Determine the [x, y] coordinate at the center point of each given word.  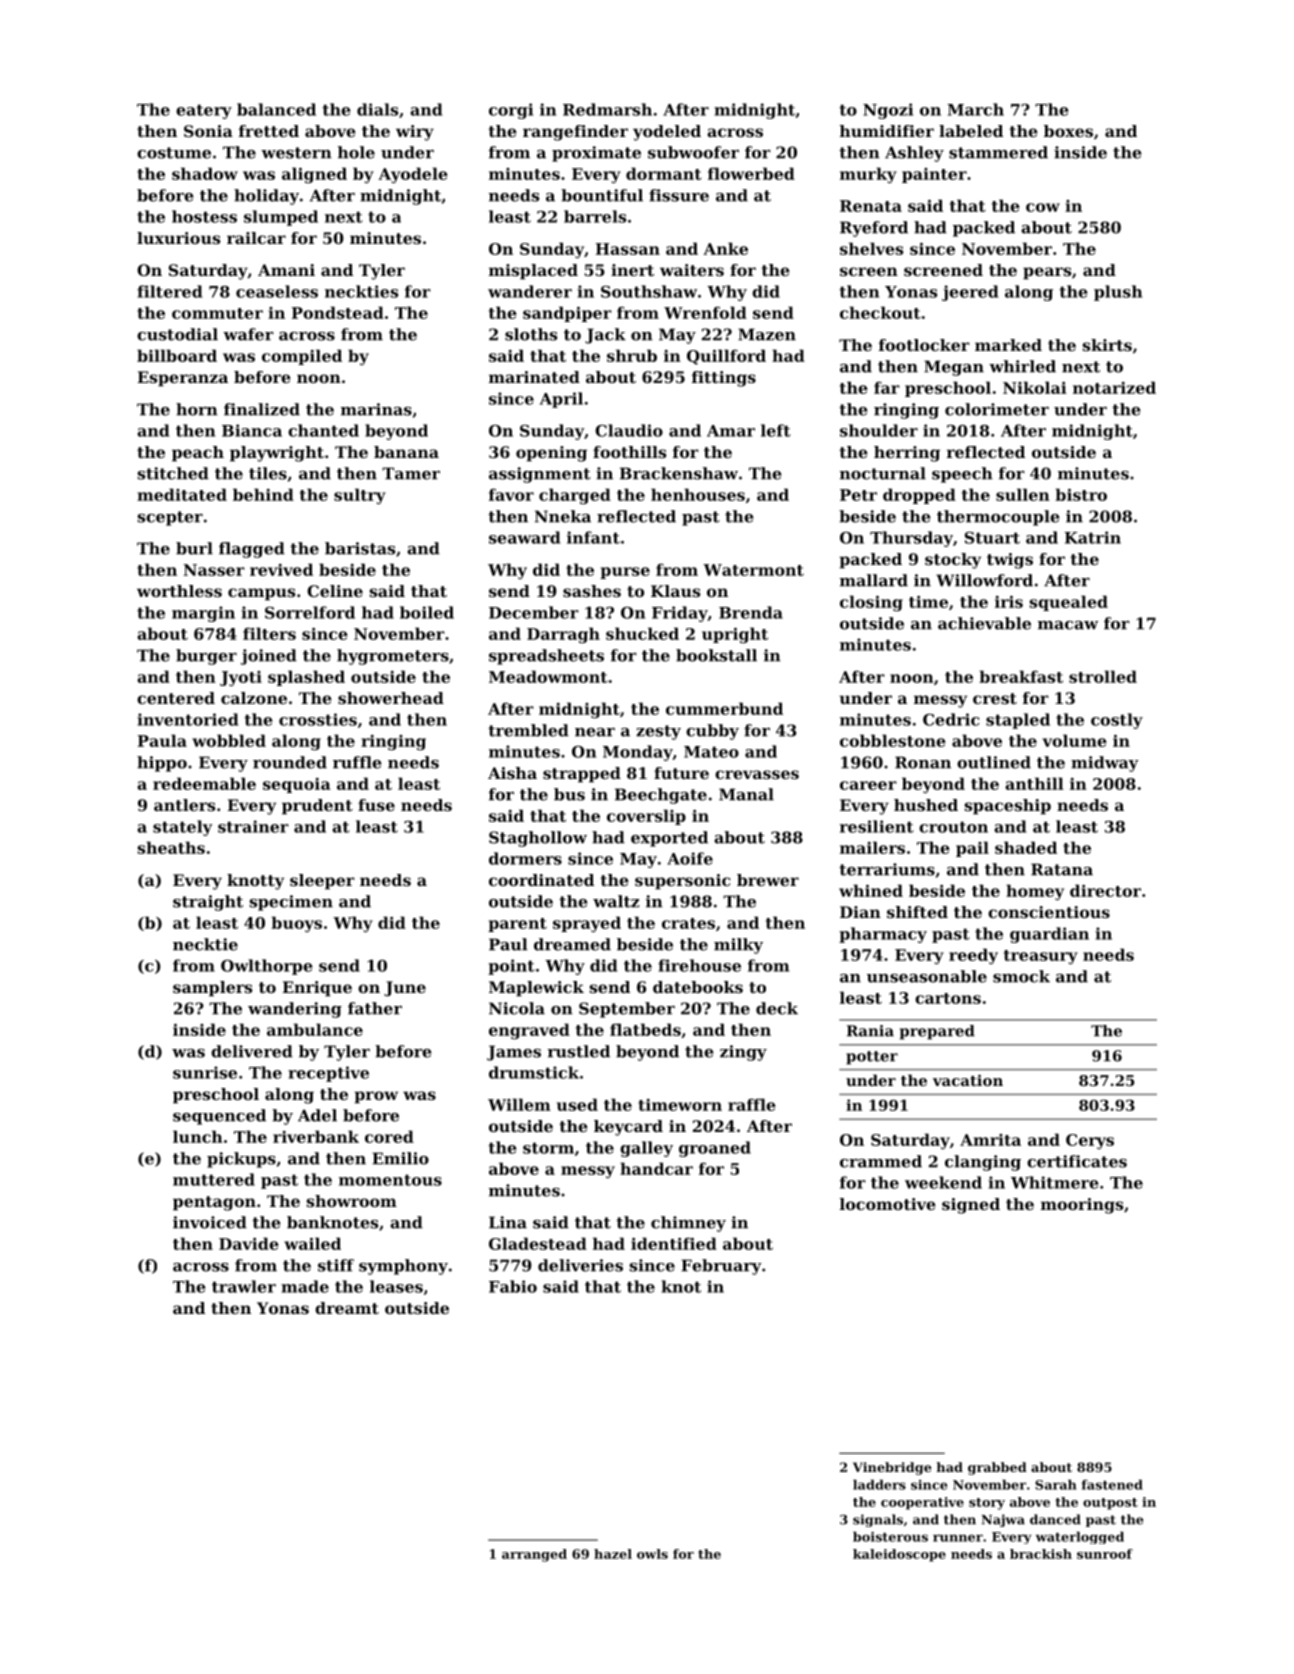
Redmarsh [607, 109]
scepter [170, 518]
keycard [628, 1128]
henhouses [698, 494]
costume [174, 153]
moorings [1082, 1206]
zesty [658, 732]
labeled [971, 131]
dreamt [347, 1308]
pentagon [214, 1203]
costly [1117, 721]
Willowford [984, 580]
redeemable [204, 783]
